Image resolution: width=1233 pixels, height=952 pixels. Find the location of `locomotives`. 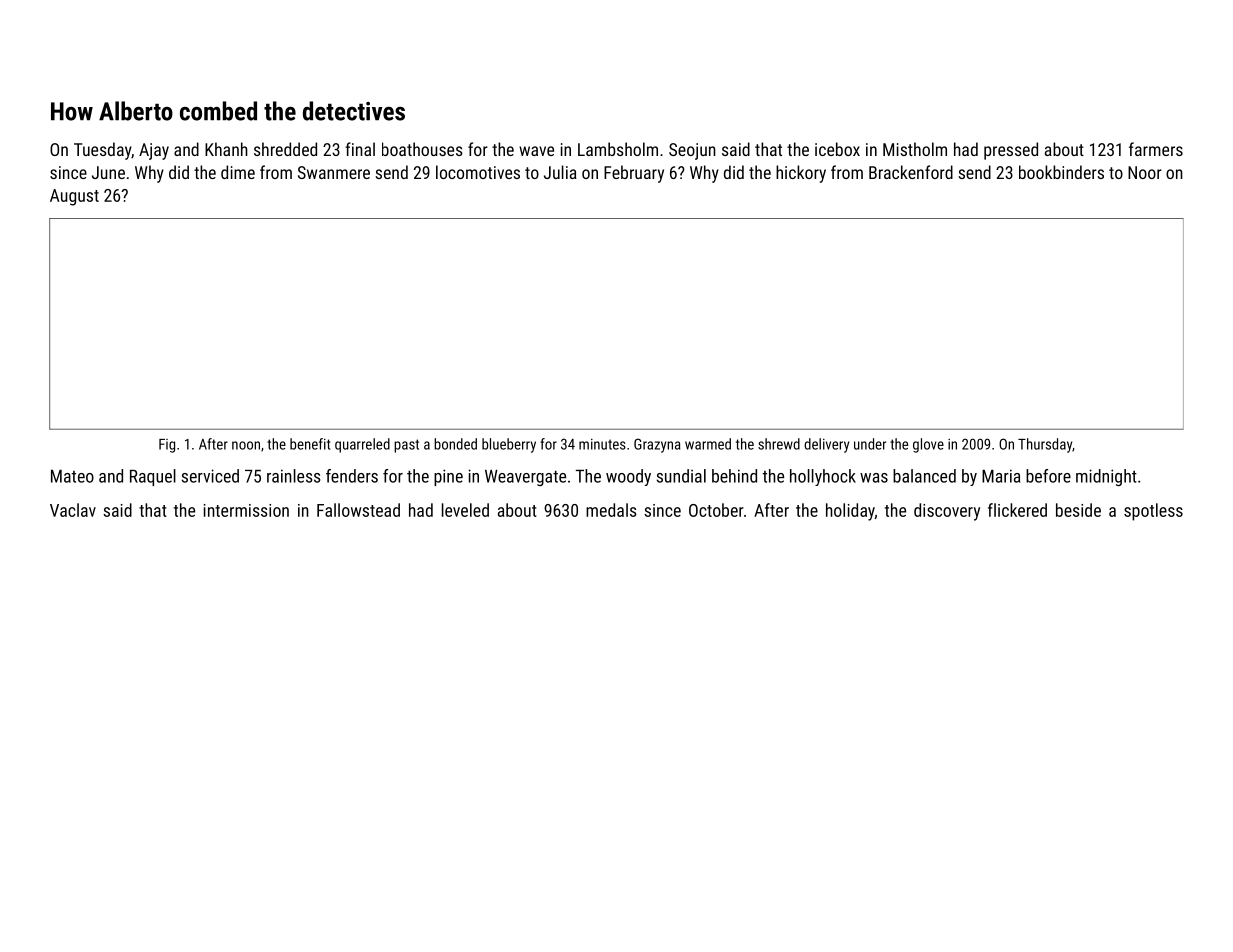

locomotives is located at coordinates (478, 172).
